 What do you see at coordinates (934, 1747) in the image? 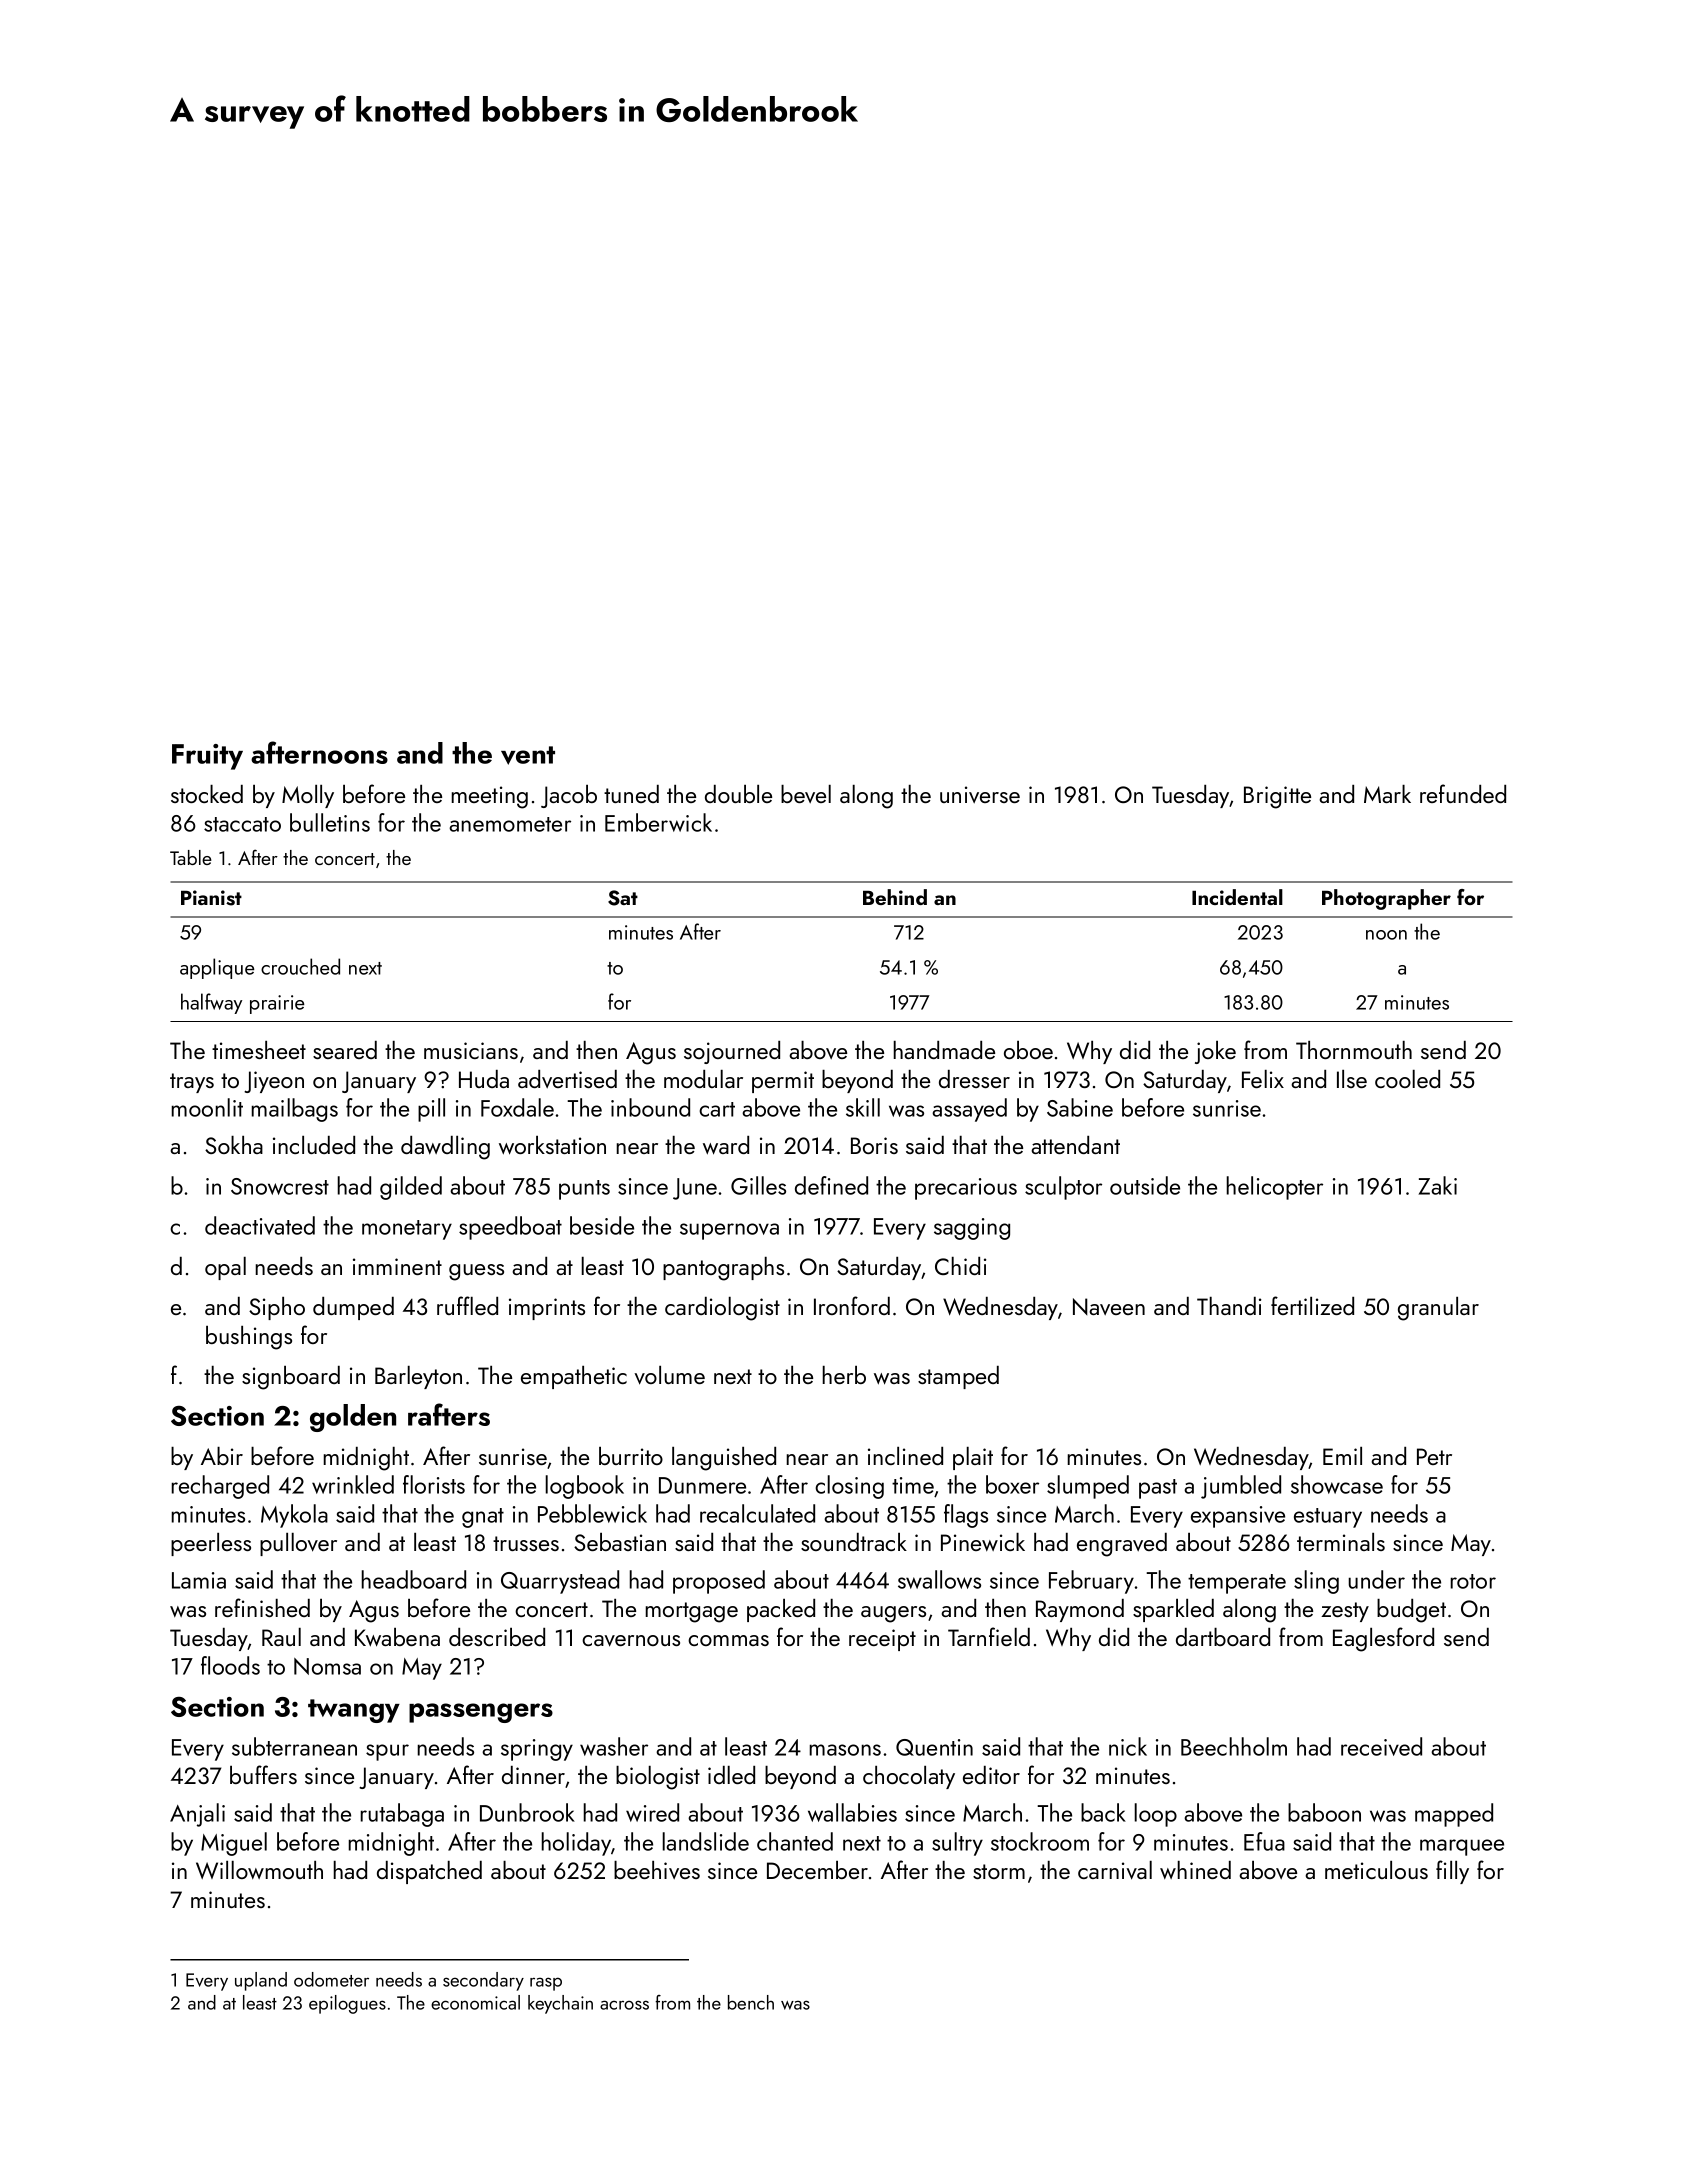
I see `Quentin` at bounding box center [934, 1747].
